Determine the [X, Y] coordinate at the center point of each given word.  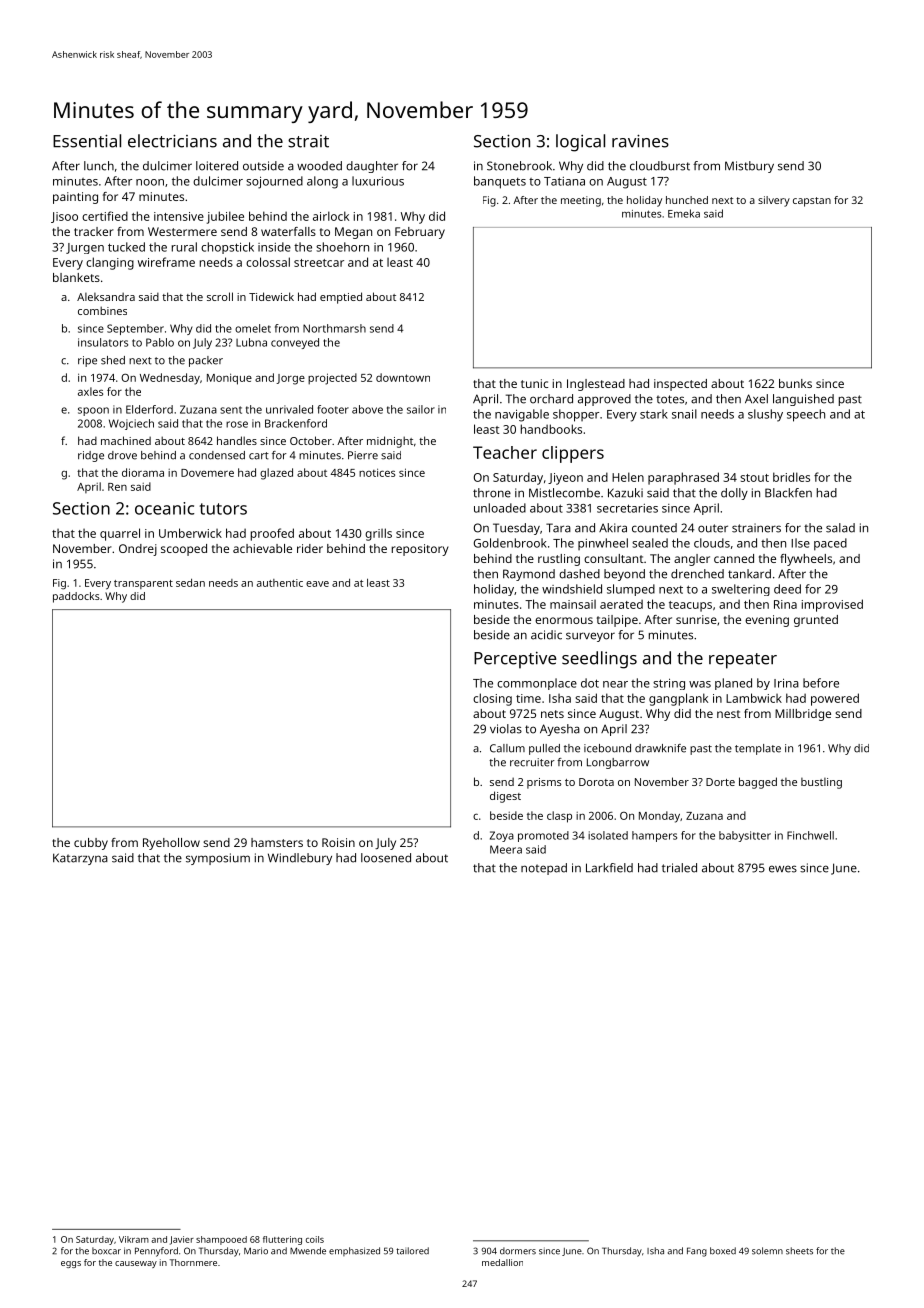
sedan [190, 583]
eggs [71, 1264]
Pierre [363, 455]
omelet [253, 328]
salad [840, 528]
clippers [573, 454]
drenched [697, 574]
